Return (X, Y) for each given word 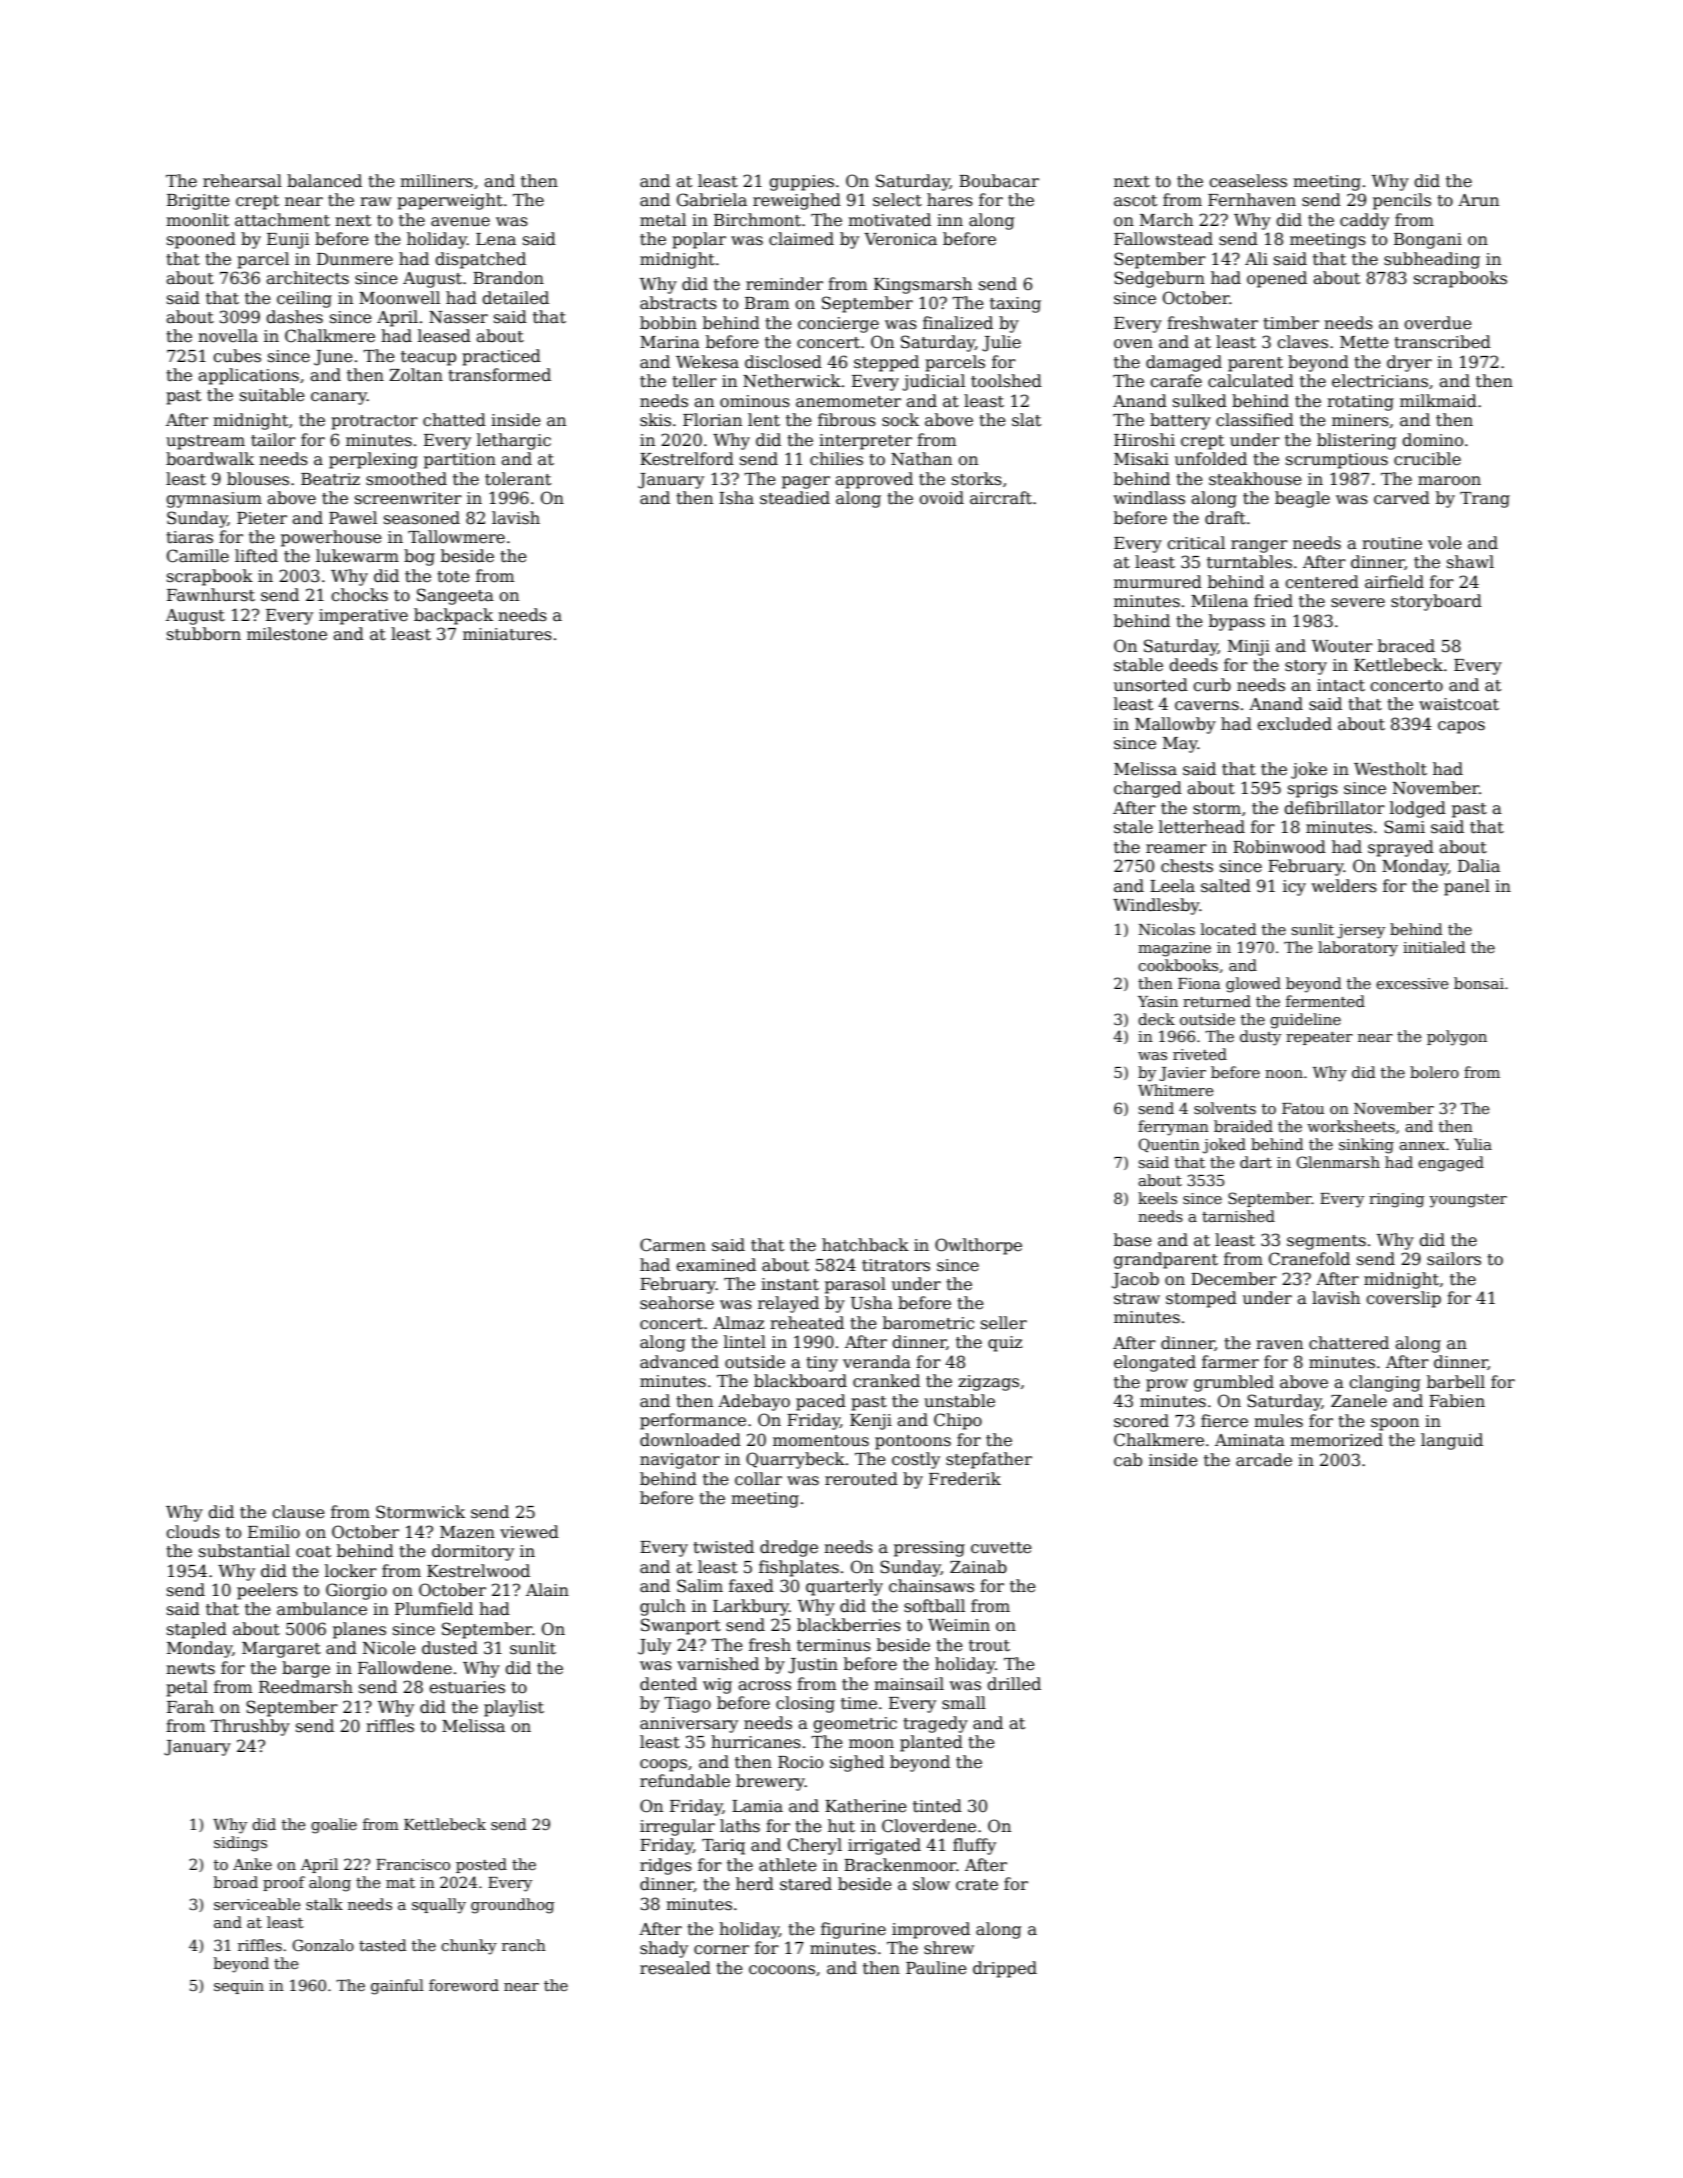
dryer (1409, 363)
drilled (1014, 1684)
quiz (1005, 1344)
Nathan (921, 459)
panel (1467, 887)
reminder (784, 284)
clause (298, 1512)
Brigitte (198, 202)
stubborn (204, 634)
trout (989, 1646)
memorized (1336, 1440)
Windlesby (1156, 906)
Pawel (353, 518)
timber (1291, 323)
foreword (464, 1985)
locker (351, 1571)
